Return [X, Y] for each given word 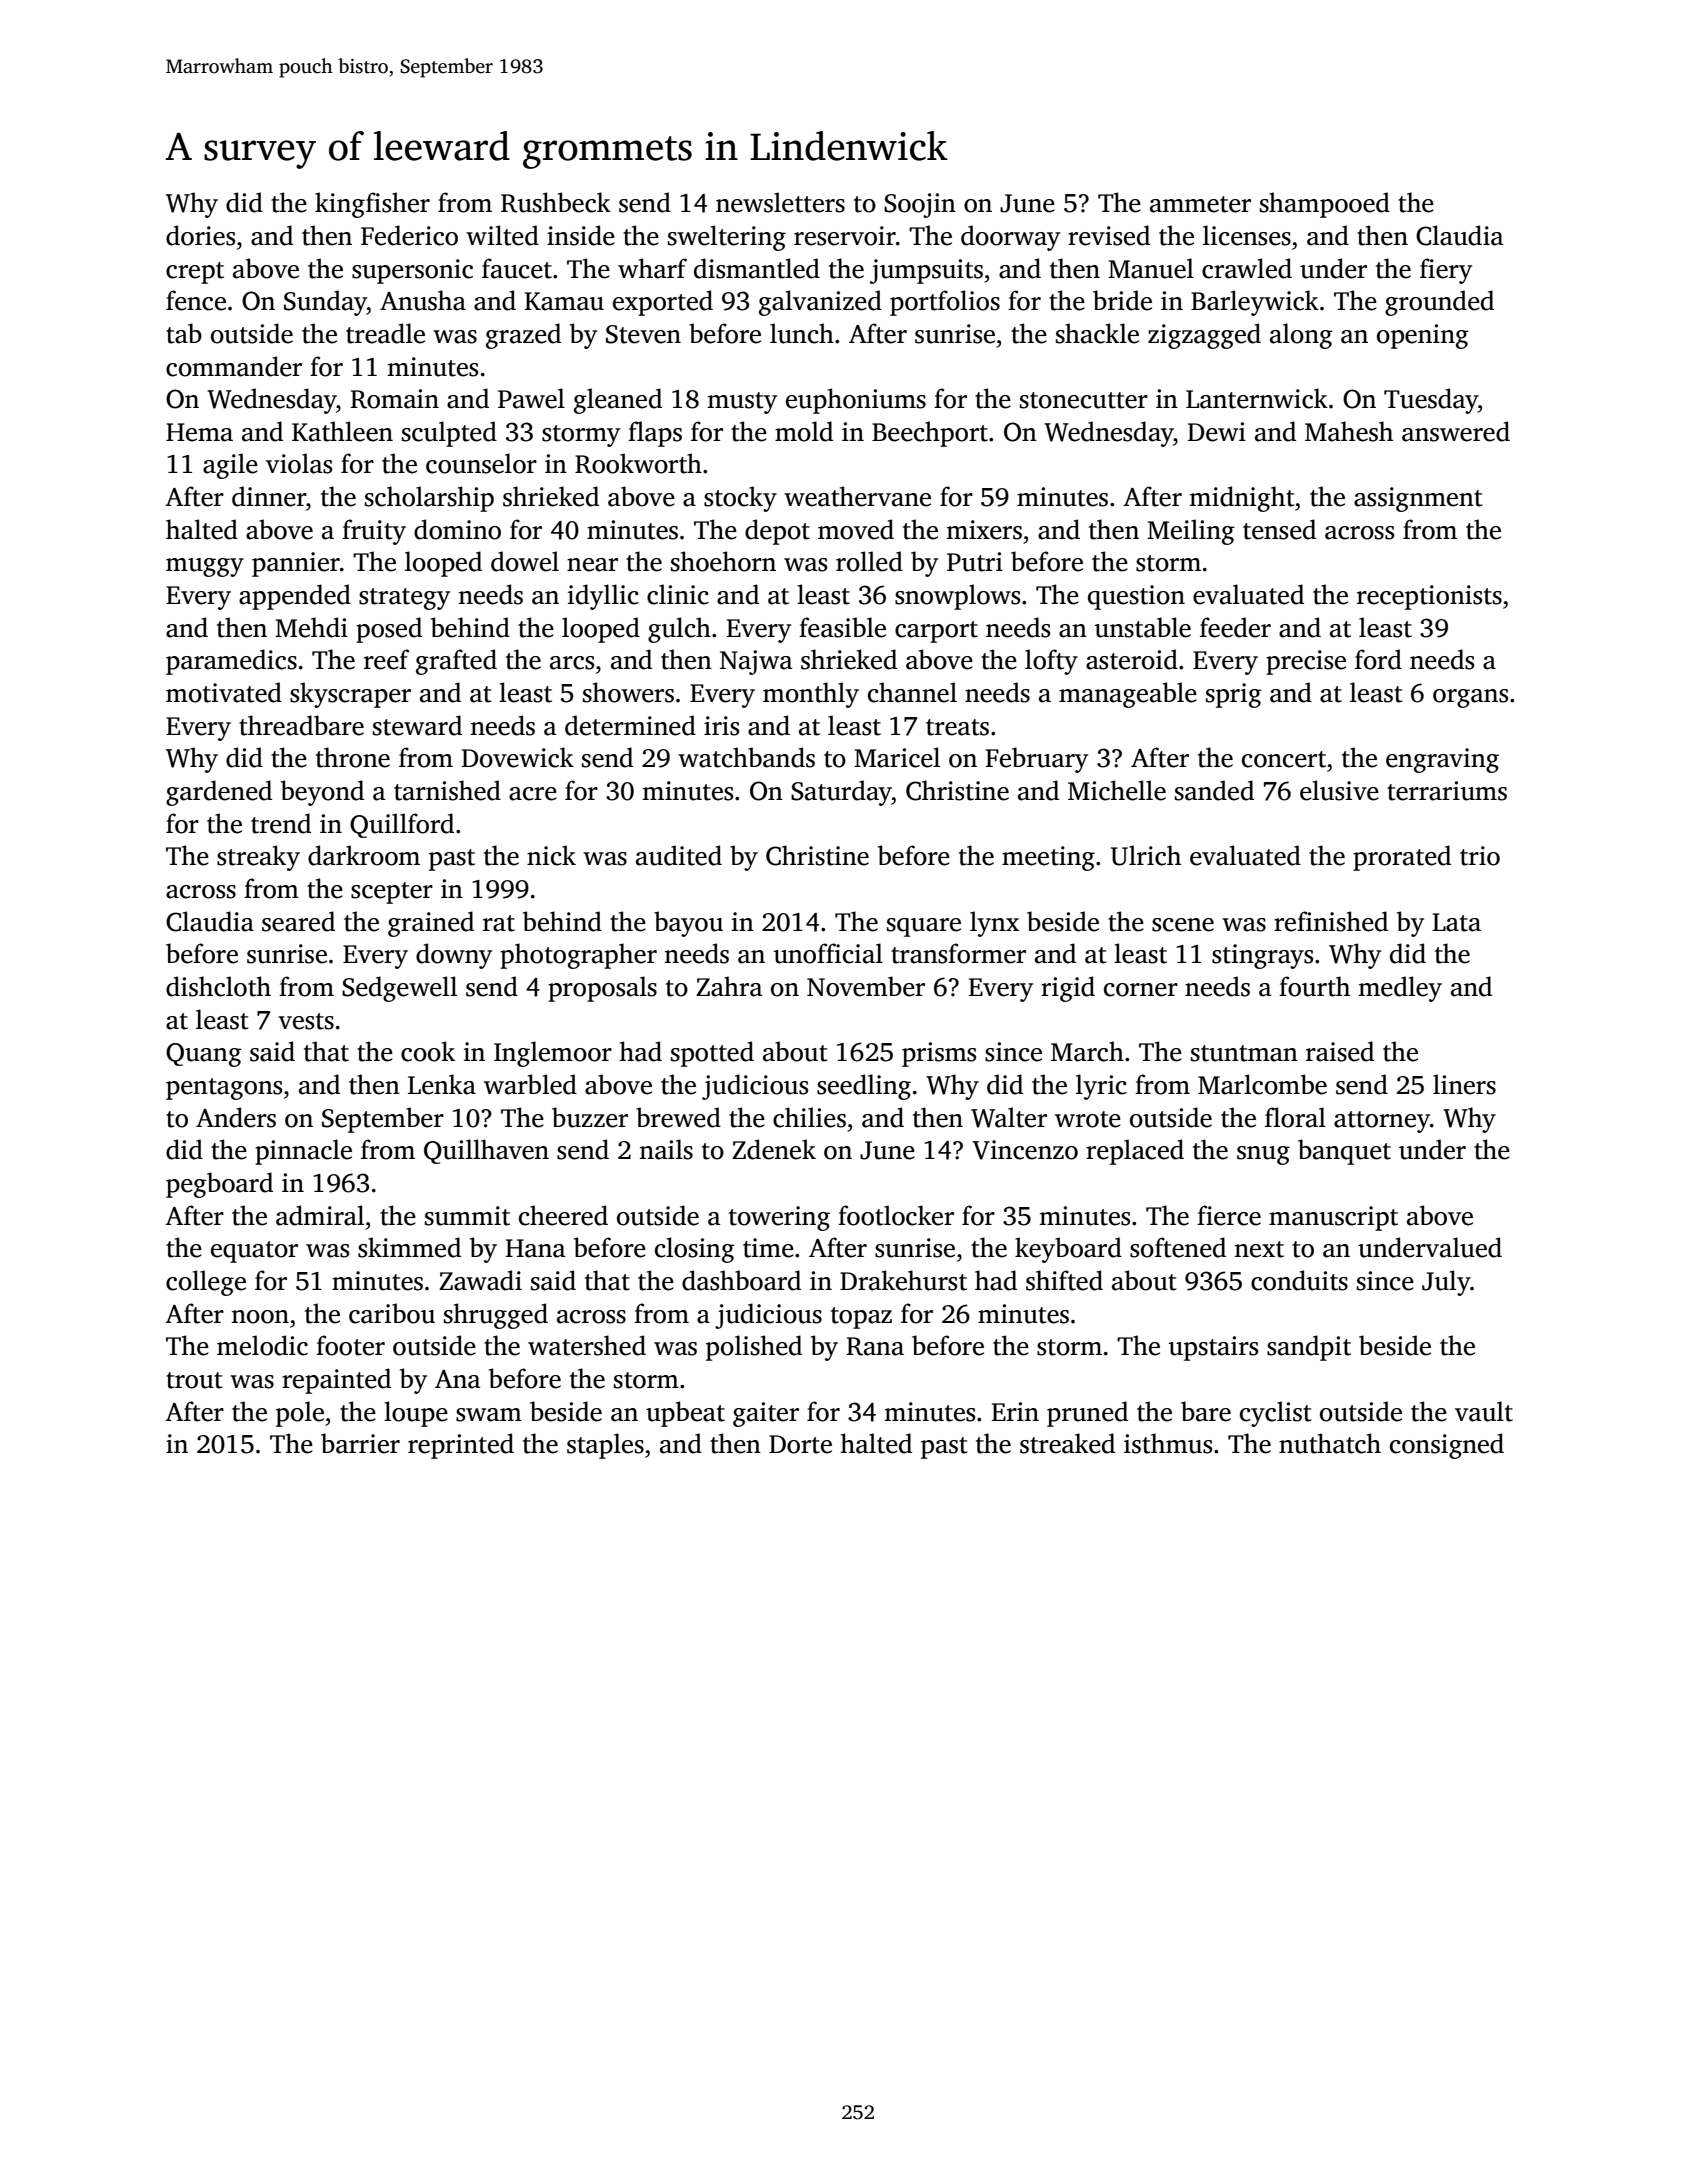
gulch [679, 630]
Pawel [531, 398]
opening [1423, 336]
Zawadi [480, 1280]
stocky [740, 499]
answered [1456, 431]
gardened [219, 793]
